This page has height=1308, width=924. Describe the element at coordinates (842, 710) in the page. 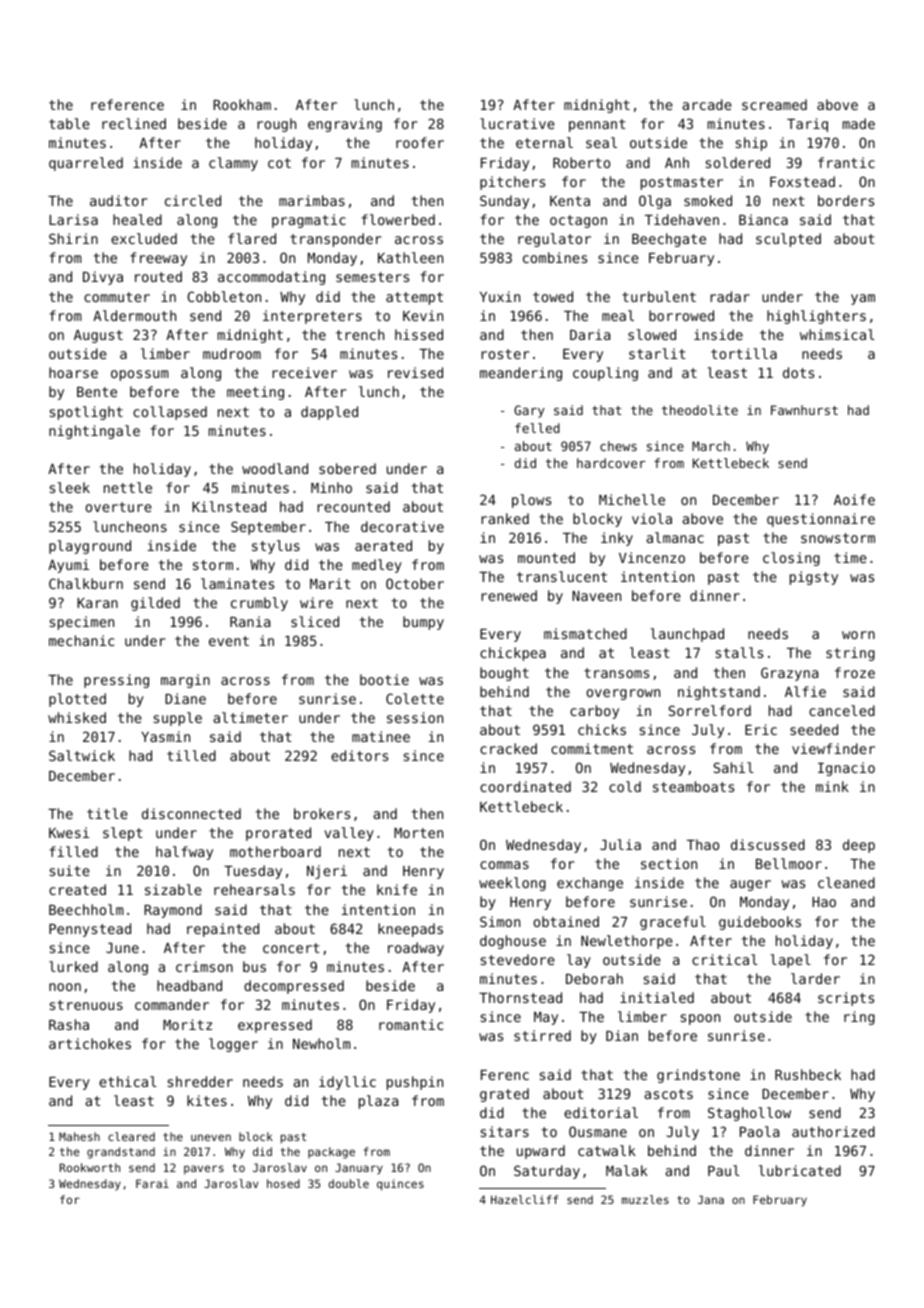

I see `canceled` at that location.
